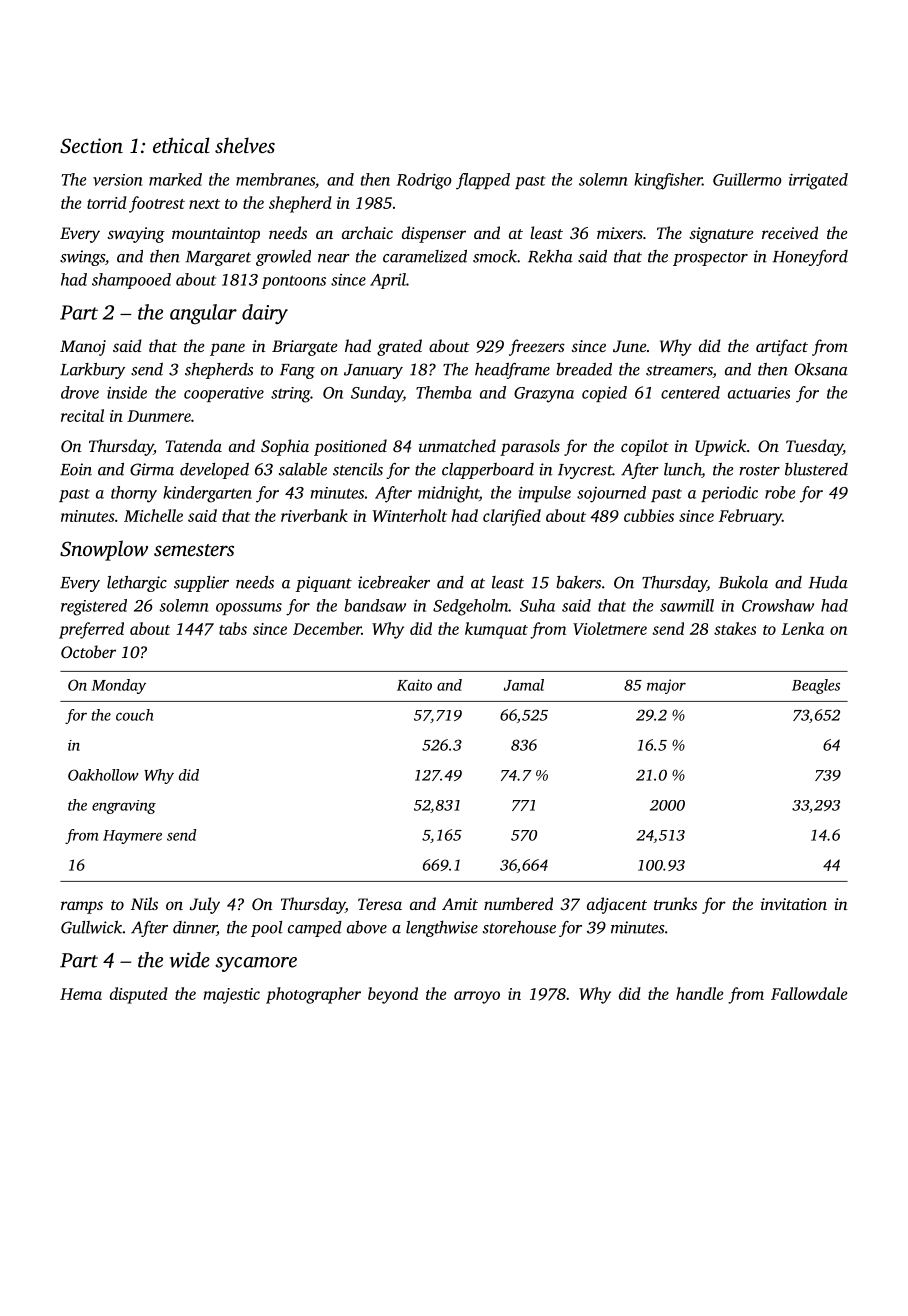  Describe the element at coordinates (94, 607) in the document. I see `registered` at that location.
